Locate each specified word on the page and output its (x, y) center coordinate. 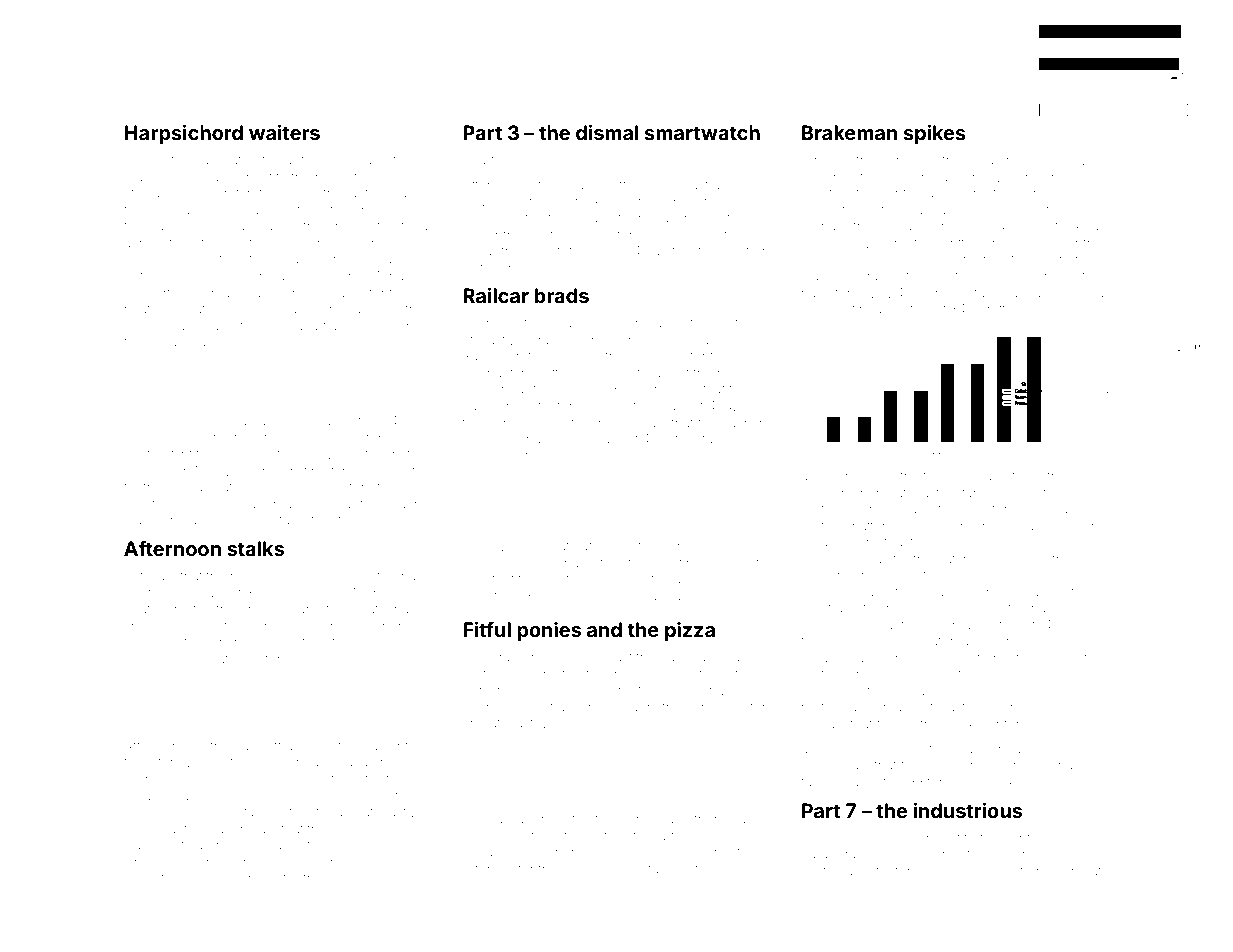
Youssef (734, 562)
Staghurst (669, 870)
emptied (825, 195)
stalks (255, 548)
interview (721, 202)
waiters (284, 132)
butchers (375, 455)
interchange (1035, 610)
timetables (707, 439)
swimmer (935, 527)
